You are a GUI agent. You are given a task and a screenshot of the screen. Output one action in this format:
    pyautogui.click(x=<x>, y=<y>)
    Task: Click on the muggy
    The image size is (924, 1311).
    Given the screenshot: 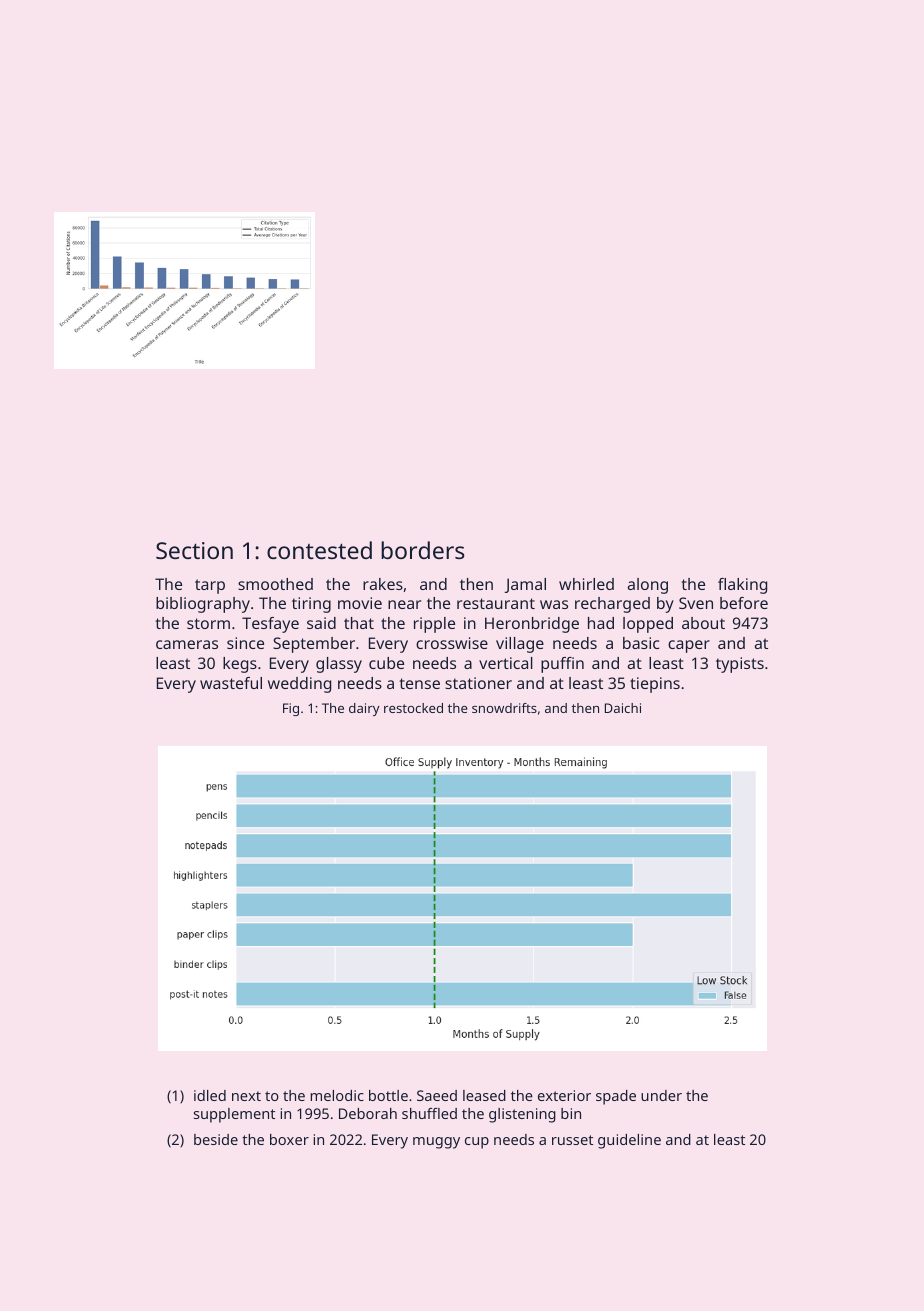 What is the action you would take?
    pyautogui.click(x=436, y=1143)
